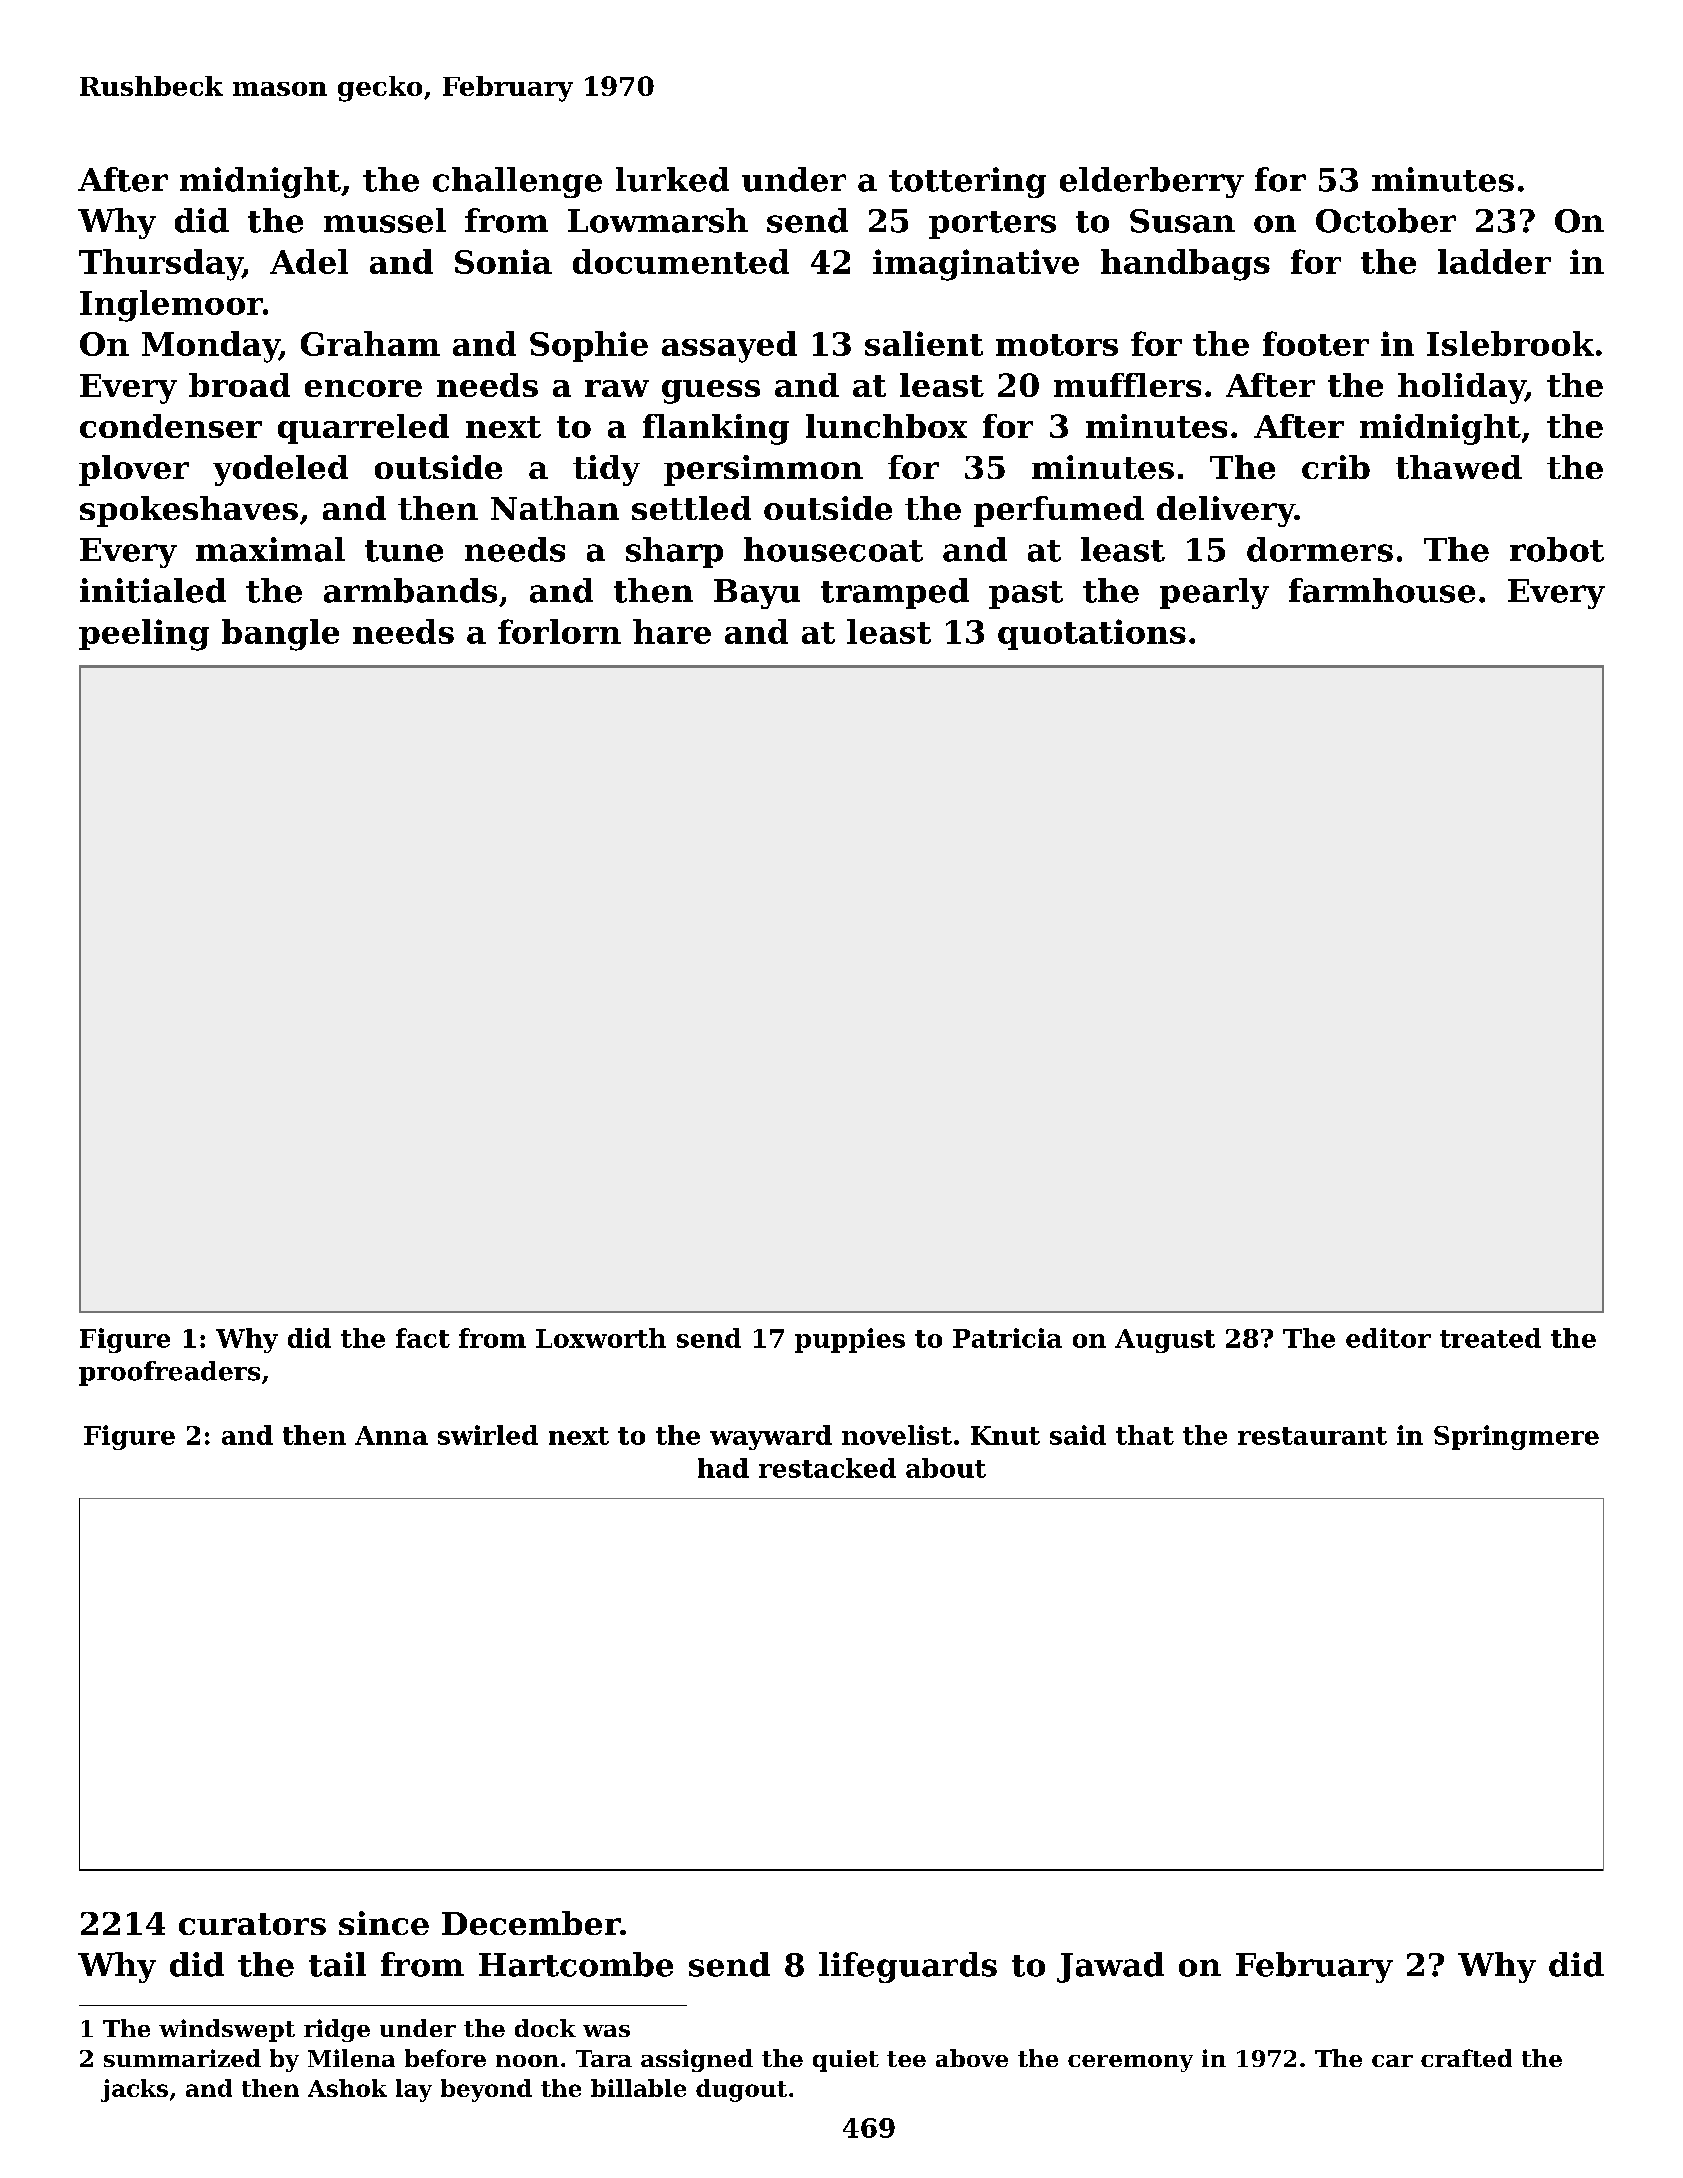 The height and width of the page is (2178, 1683). What do you see at coordinates (1490, 1338) in the page?
I see `treated` at bounding box center [1490, 1338].
